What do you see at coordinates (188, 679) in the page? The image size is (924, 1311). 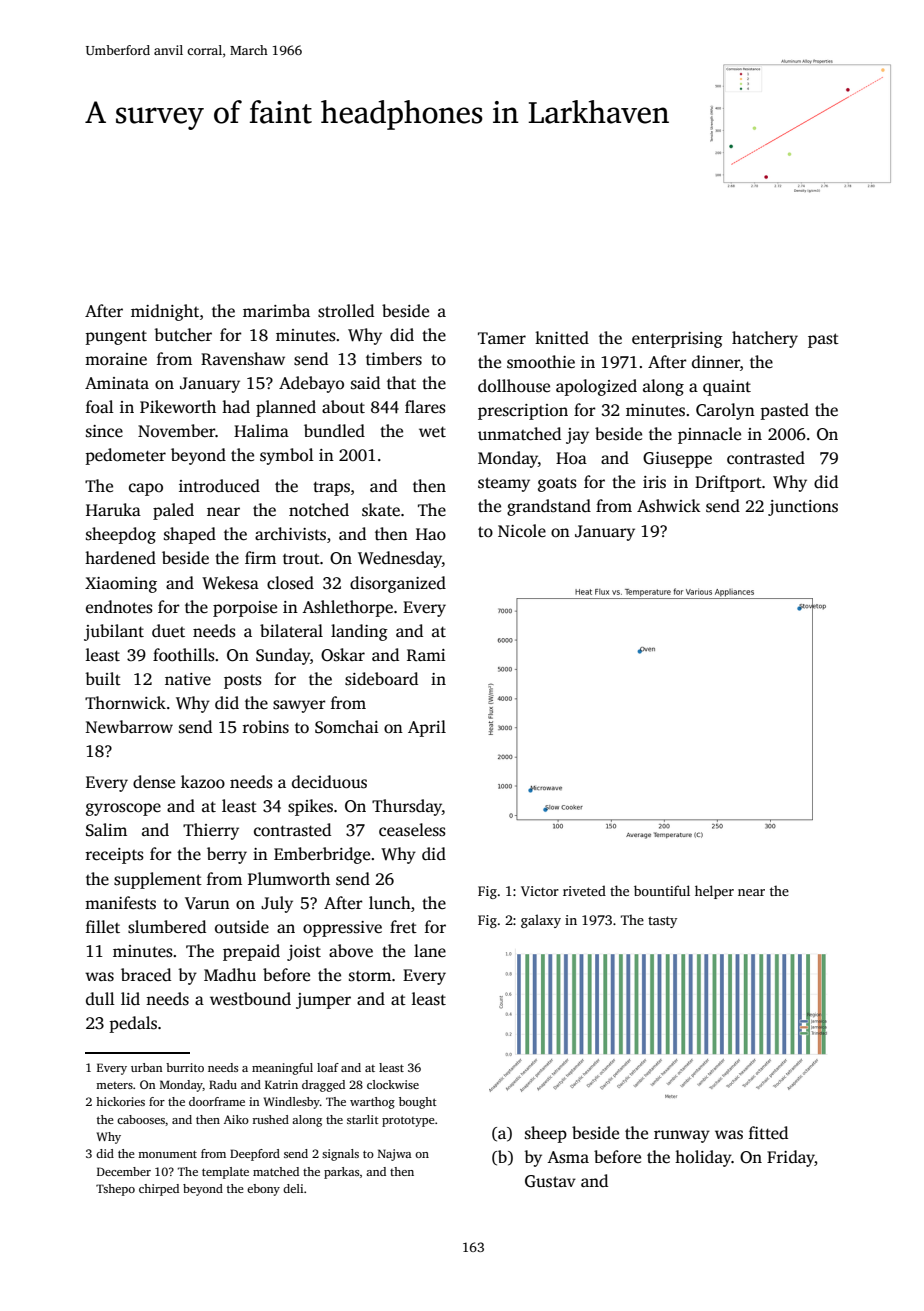 I see `native` at bounding box center [188, 679].
